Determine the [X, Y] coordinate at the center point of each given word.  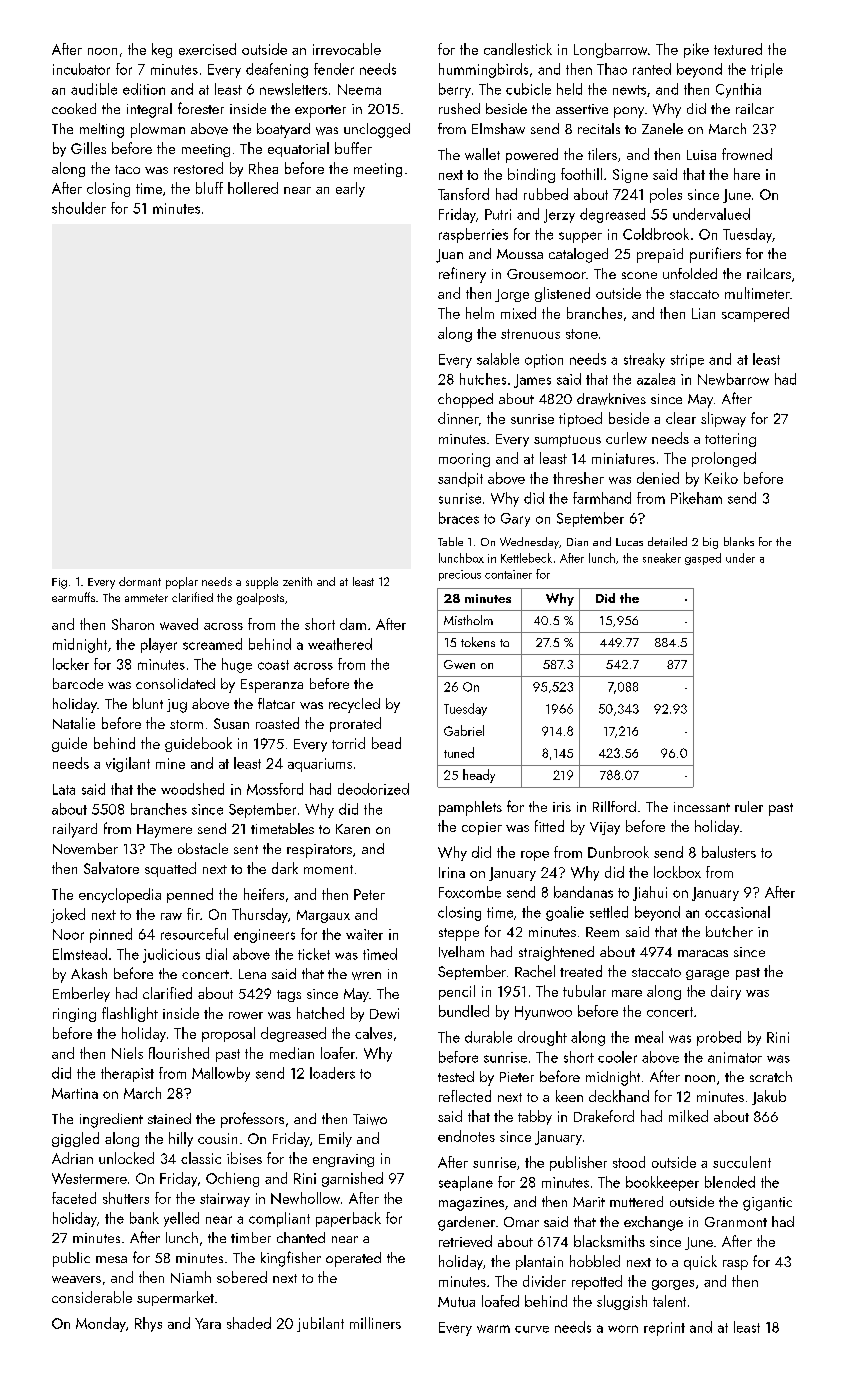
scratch [771, 1076]
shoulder [79, 208]
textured [738, 49]
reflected [465, 1096]
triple [767, 70]
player [159, 645]
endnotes [466, 1136]
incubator [81, 69]
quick [700, 1262]
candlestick [518, 49]
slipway [723, 419]
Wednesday [529, 543]
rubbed [546, 194]
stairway [225, 1200]
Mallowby [221, 1074]
